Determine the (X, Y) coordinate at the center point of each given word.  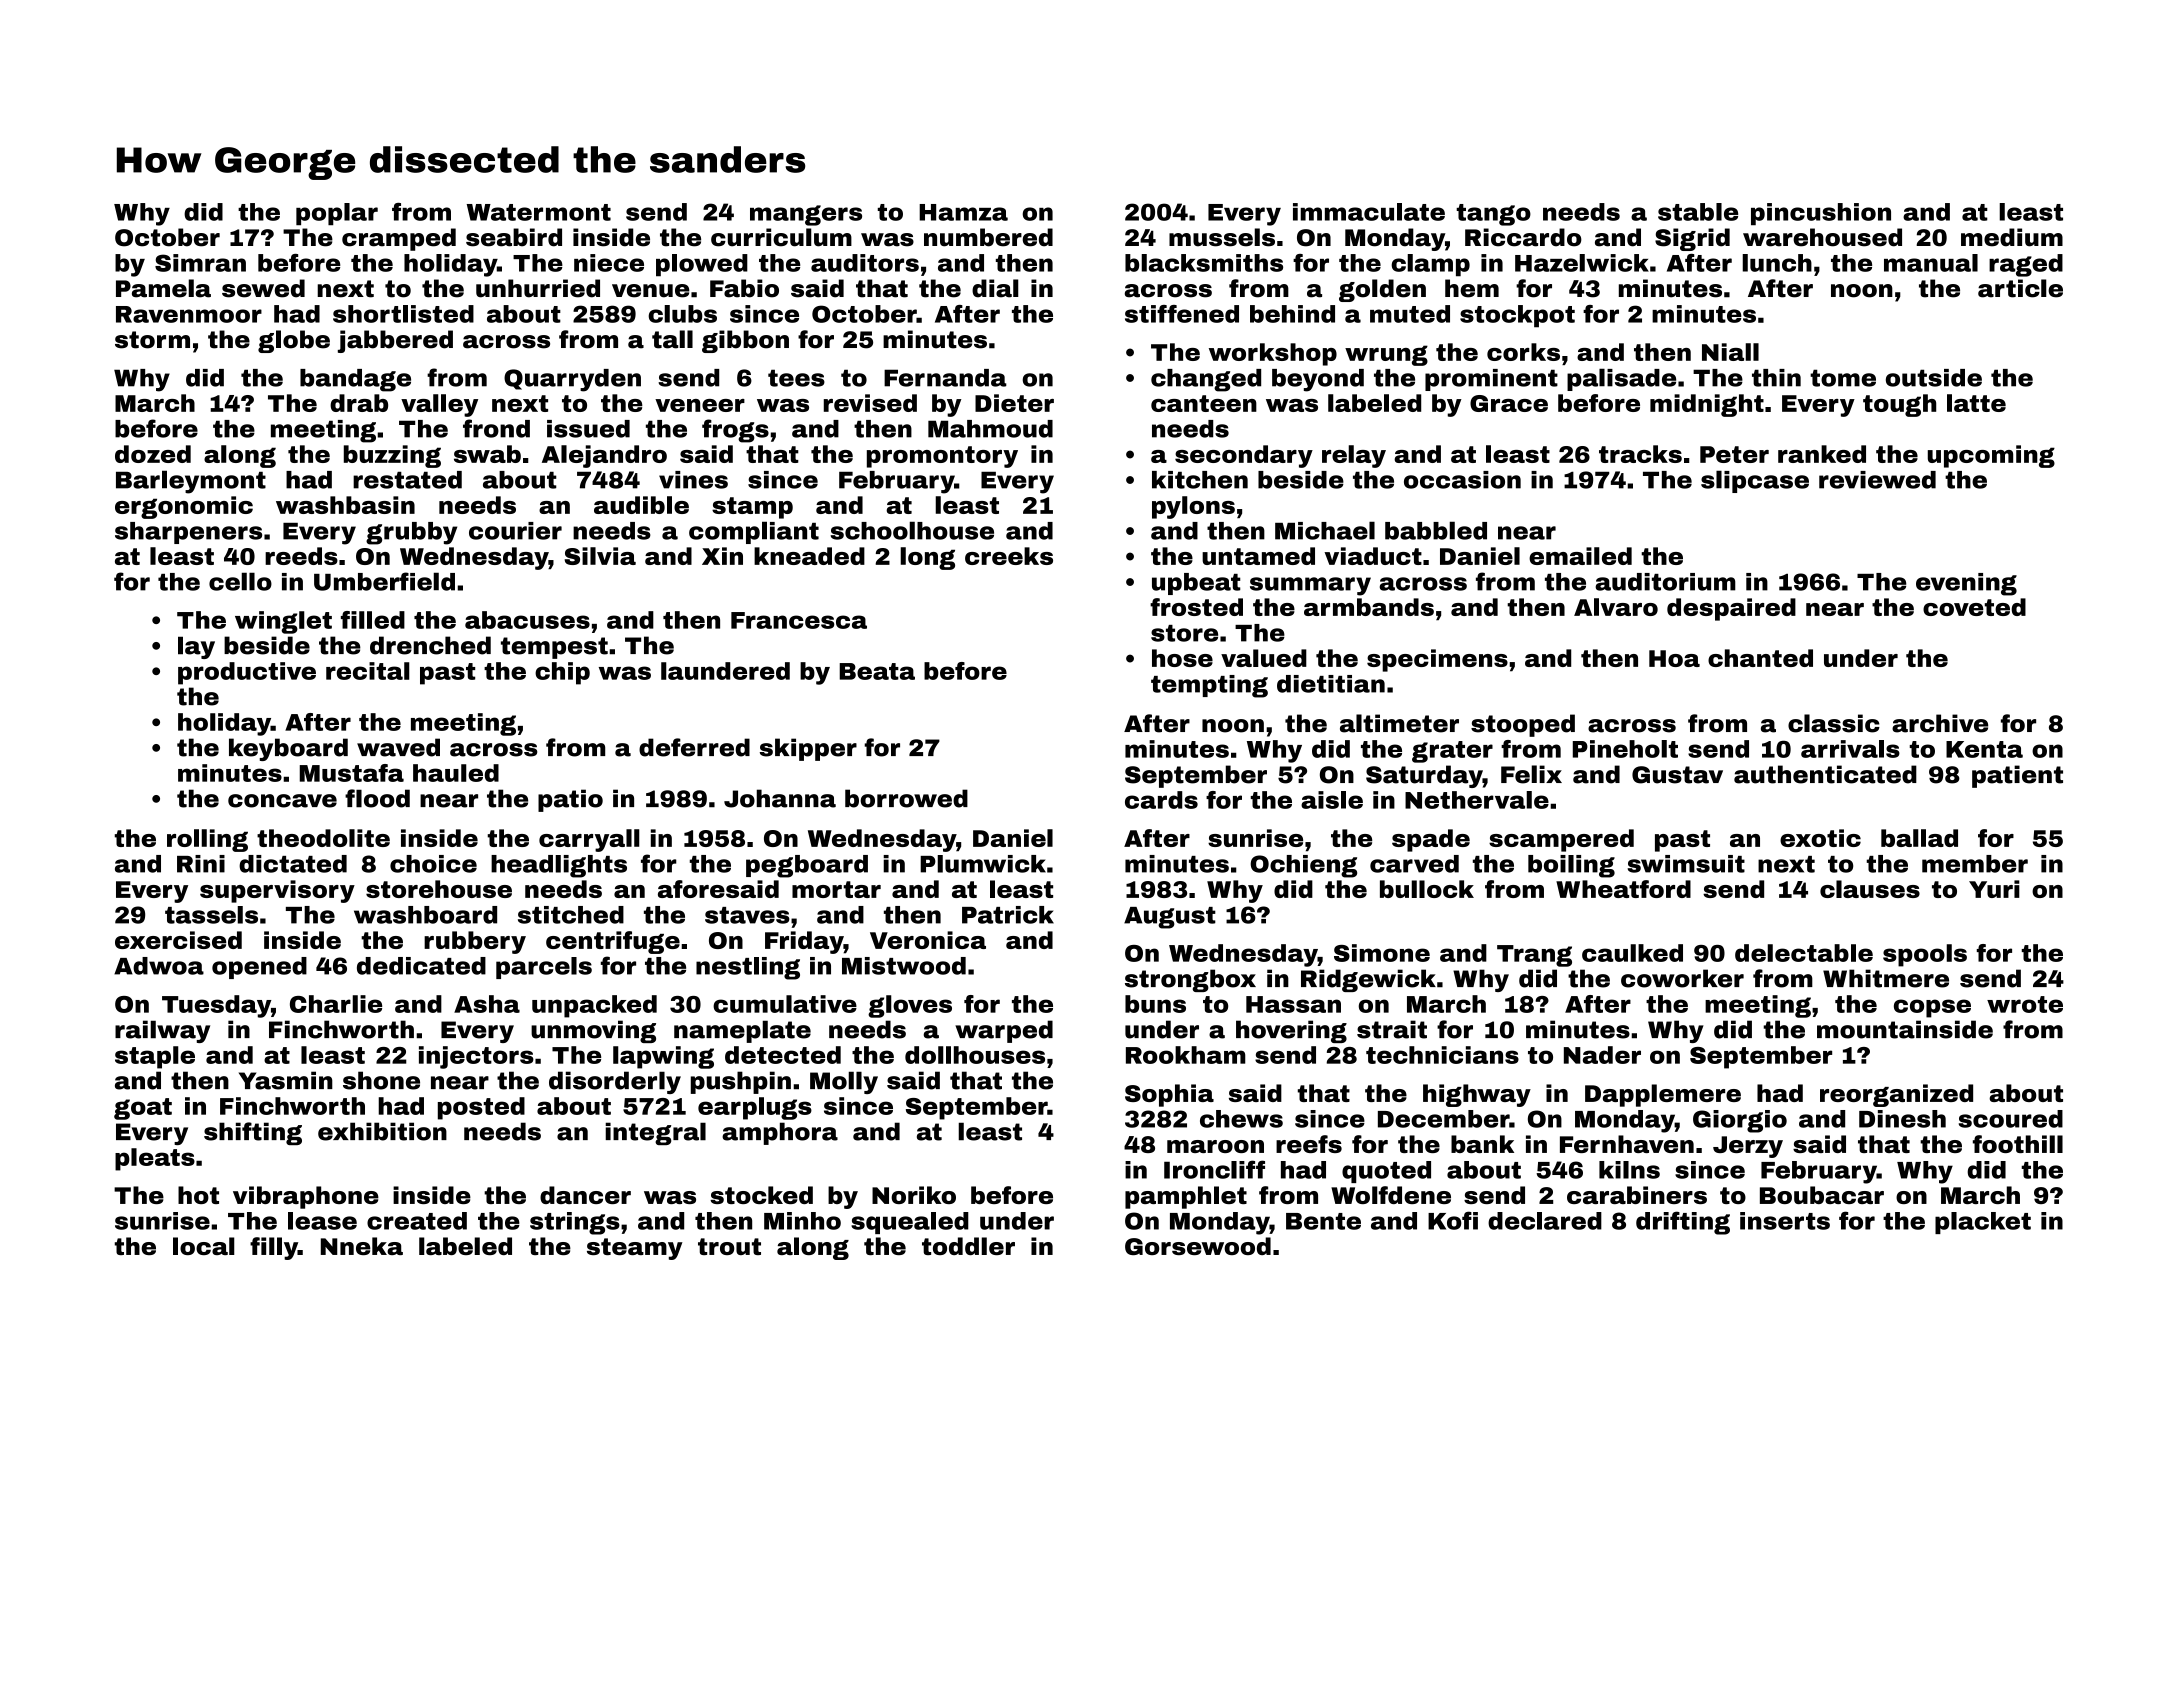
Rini (201, 864)
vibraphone (306, 1197)
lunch (1777, 263)
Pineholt (1625, 749)
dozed (153, 454)
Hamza (963, 212)
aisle (1332, 800)
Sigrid (1692, 239)
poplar (337, 214)
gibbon (745, 341)
